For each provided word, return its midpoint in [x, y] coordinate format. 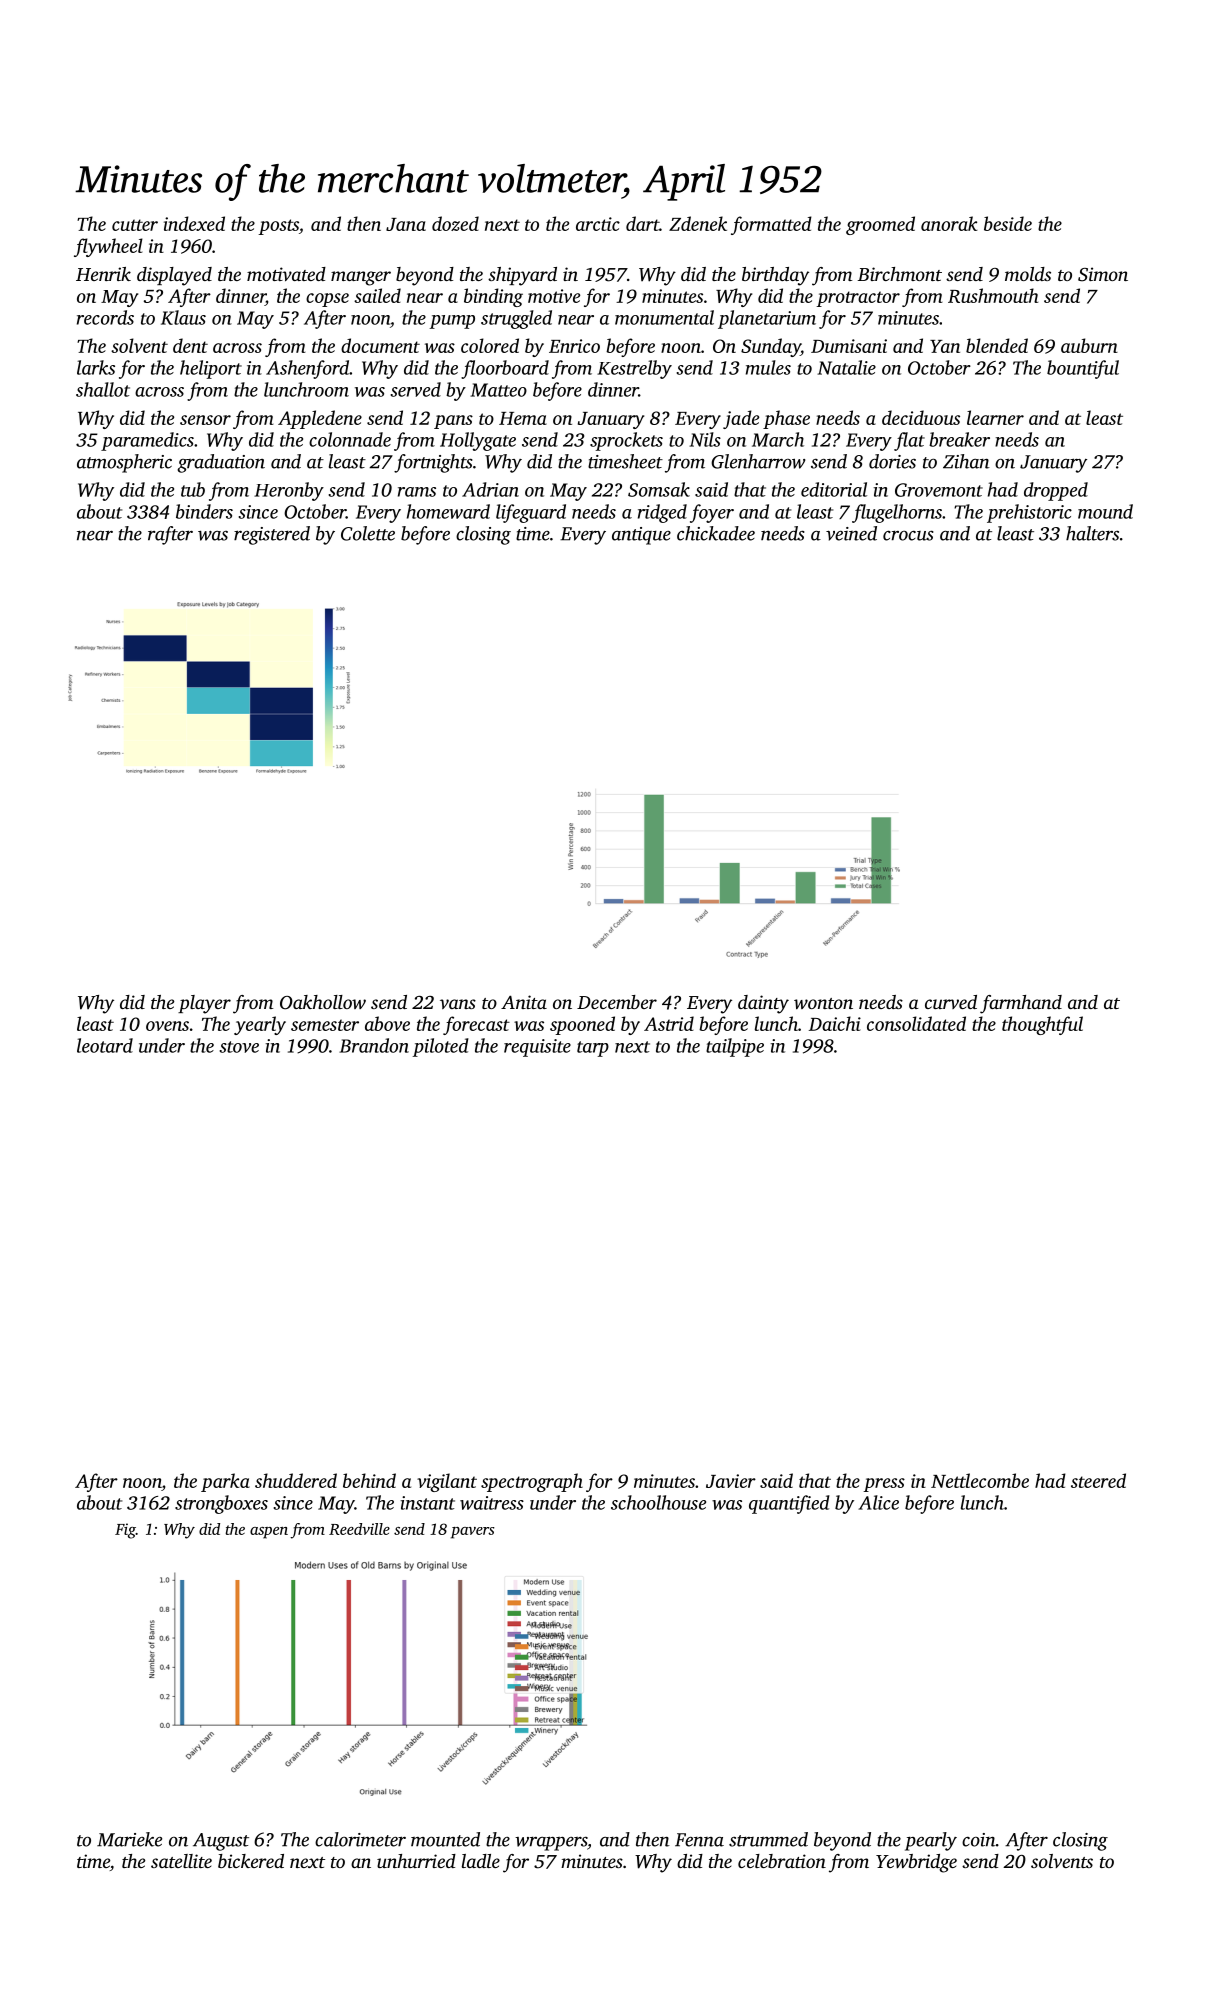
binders [204, 511]
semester [325, 1025]
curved [951, 1002]
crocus [908, 535]
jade [741, 419]
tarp [593, 1049]
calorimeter [360, 1839]
